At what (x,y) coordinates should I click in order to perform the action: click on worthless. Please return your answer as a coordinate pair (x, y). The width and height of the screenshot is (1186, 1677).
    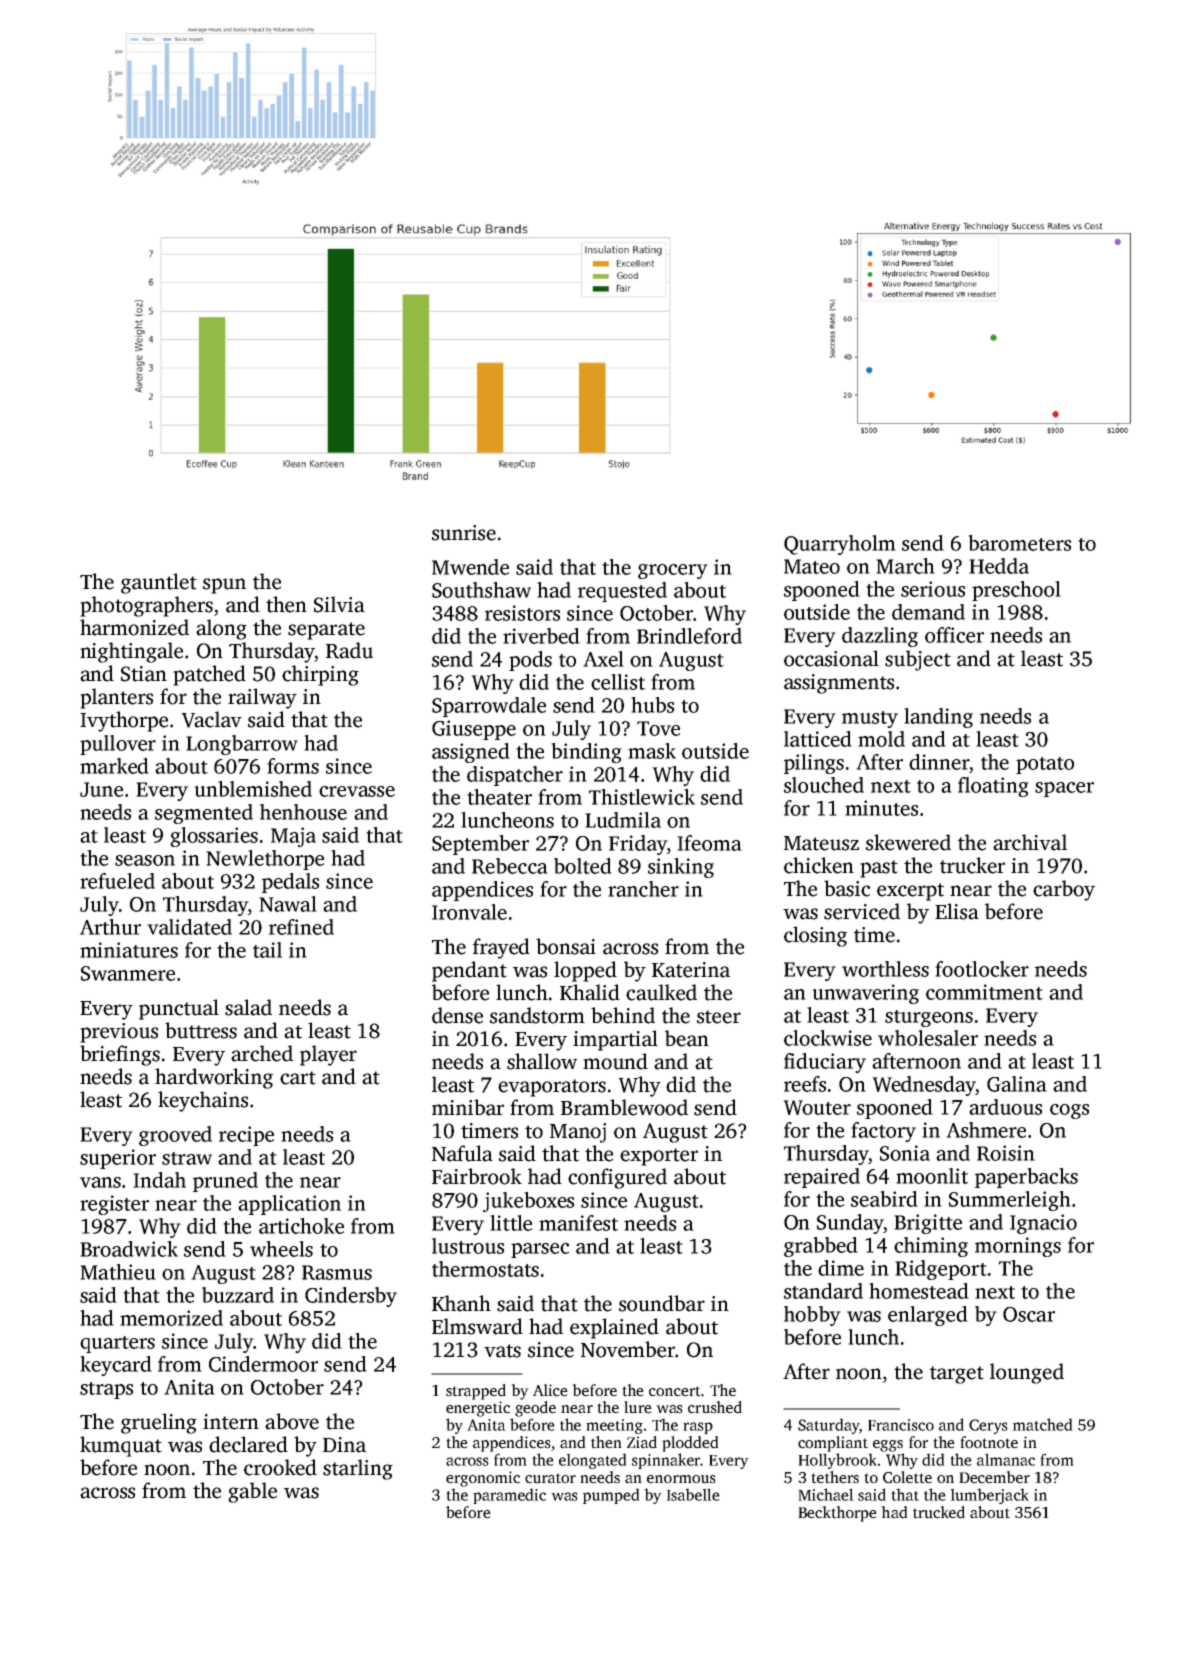
    Looking at the image, I should click on (885, 969).
